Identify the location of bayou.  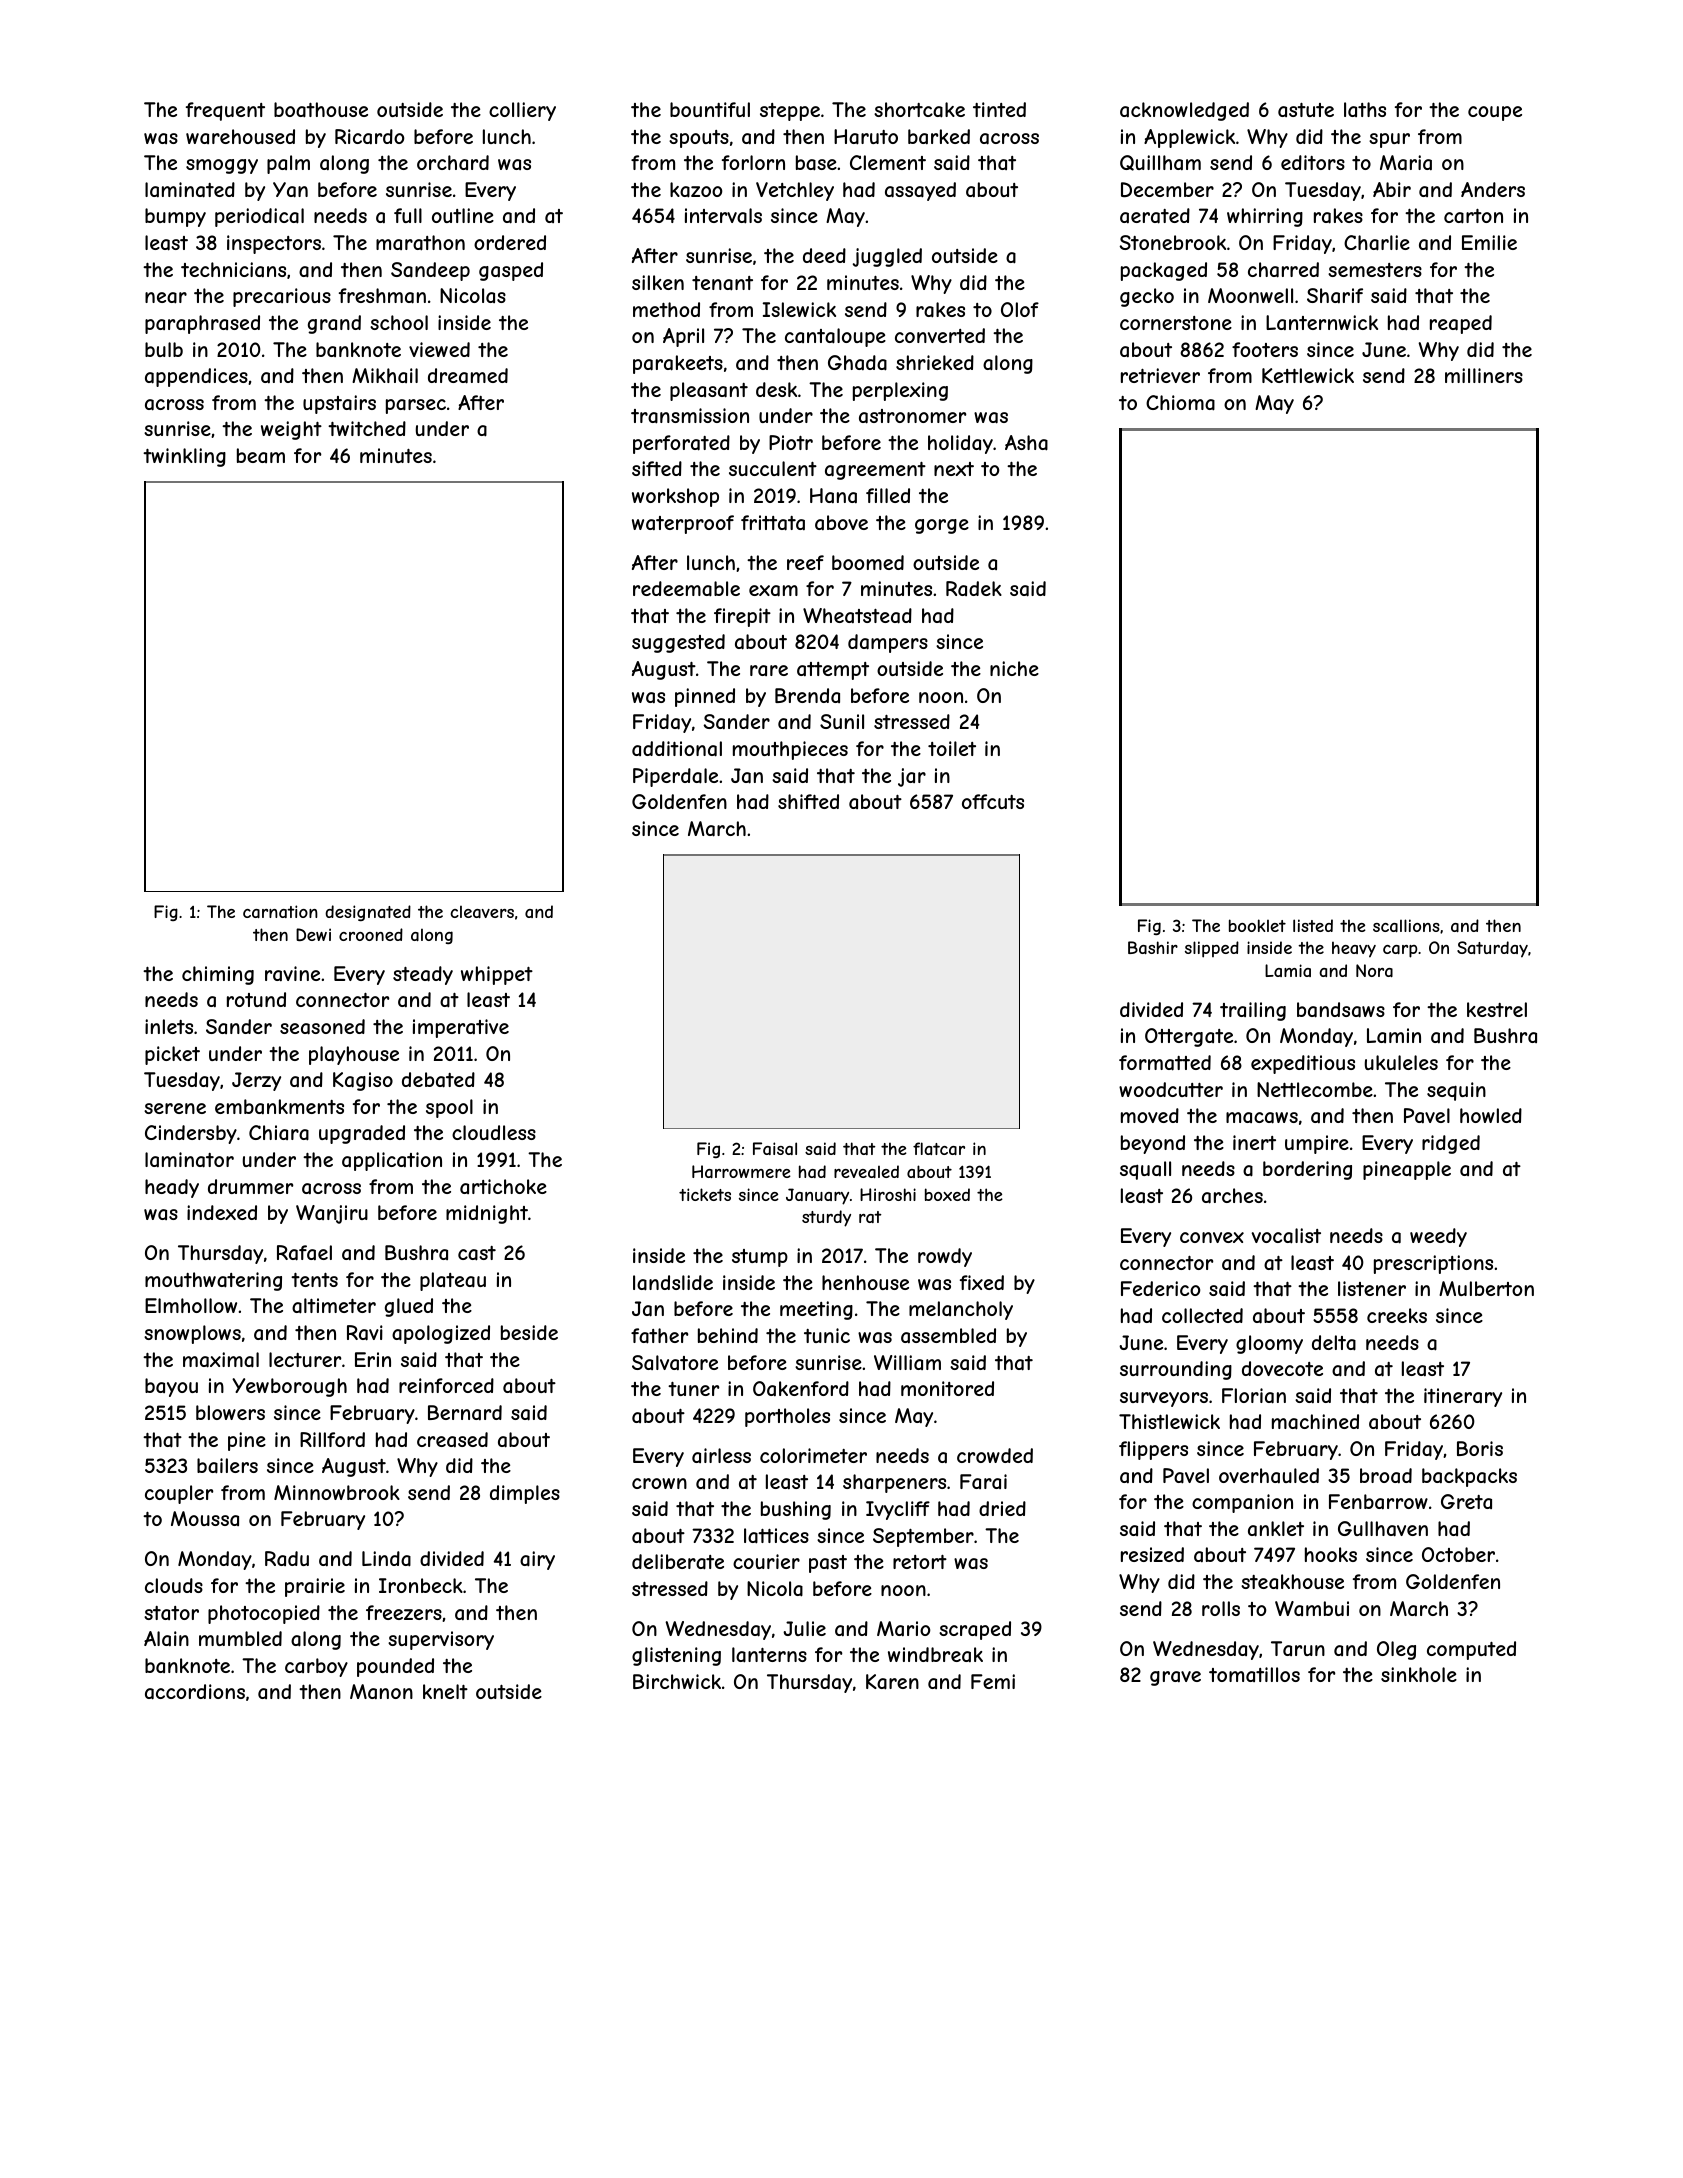
(171, 1387).
